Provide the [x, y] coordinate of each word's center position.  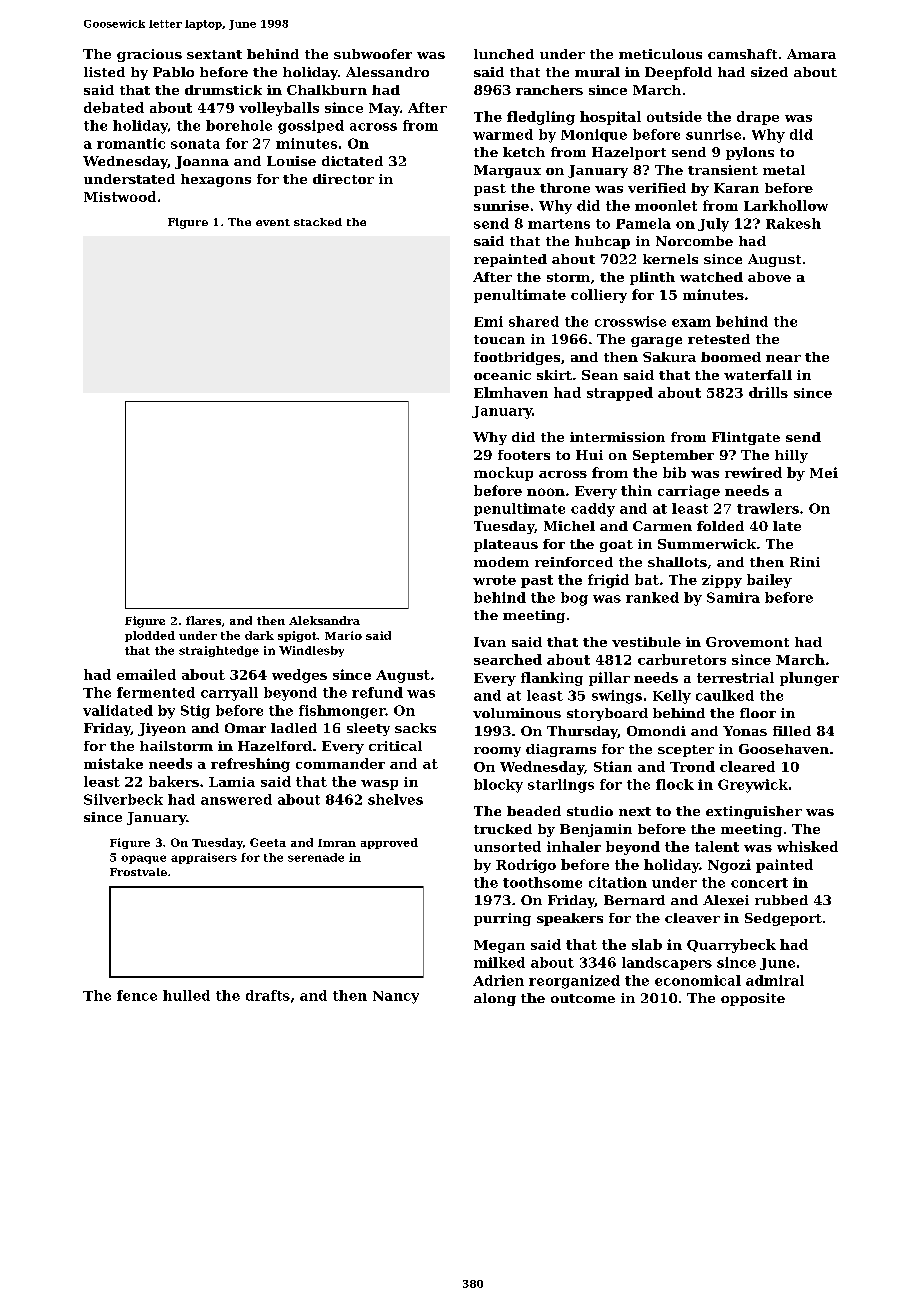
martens [559, 224]
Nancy [396, 997]
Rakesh [793, 223]
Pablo [173, 72]
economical [698, 980]
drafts [268, 995]
